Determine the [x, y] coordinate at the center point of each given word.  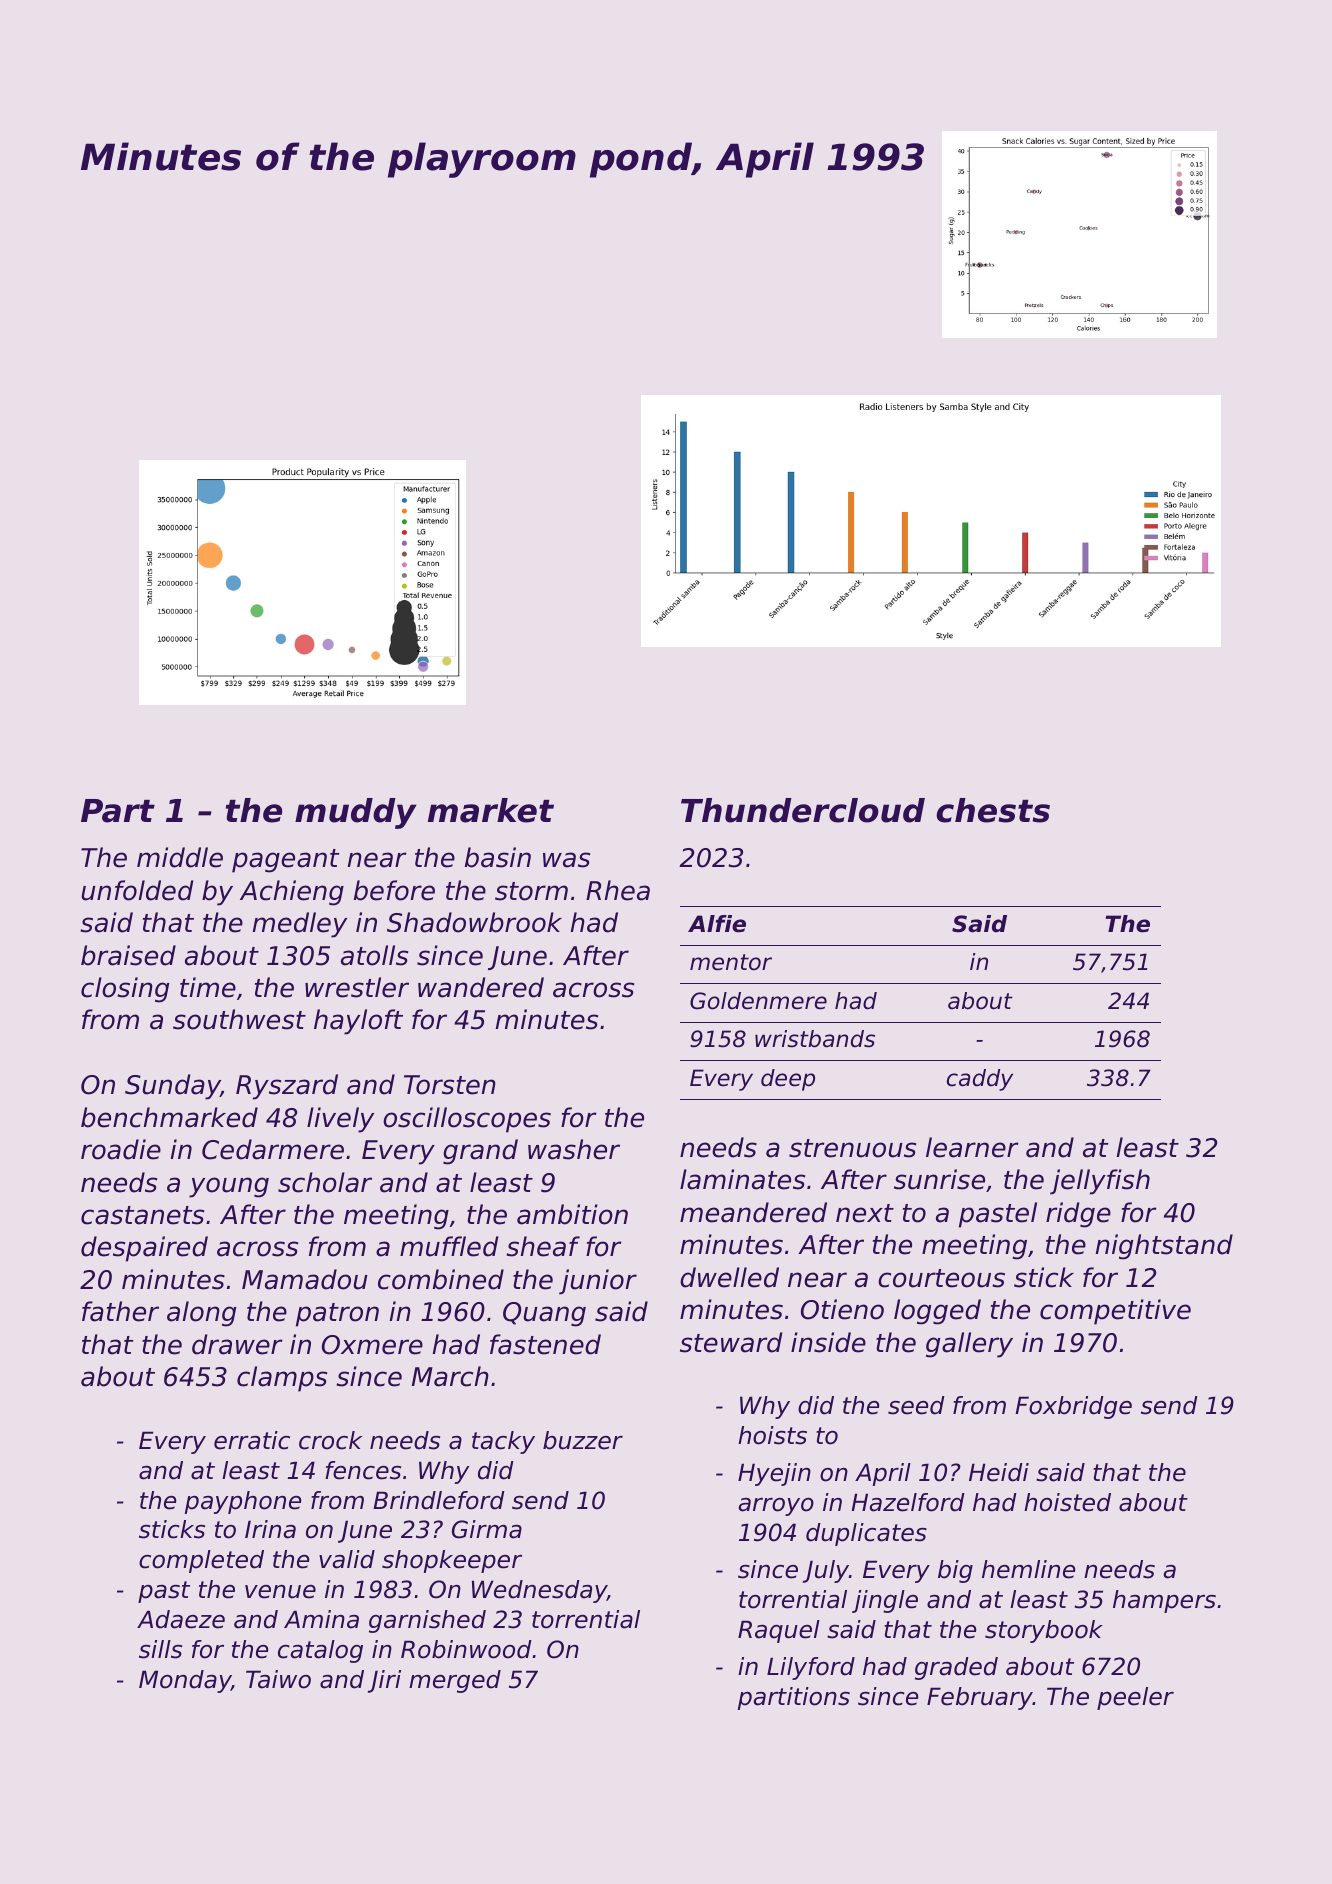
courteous [941, 1278]
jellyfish [1100, 1182]
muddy [356, 813]
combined [441, 1279]
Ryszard [287, 1087]
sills [160, 1649]
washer [574, 1149]
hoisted [1067, 1502]
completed [201, 1561]
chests [993, 810]
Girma [487, 1529]
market [491, 810]
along [201, 1314]
